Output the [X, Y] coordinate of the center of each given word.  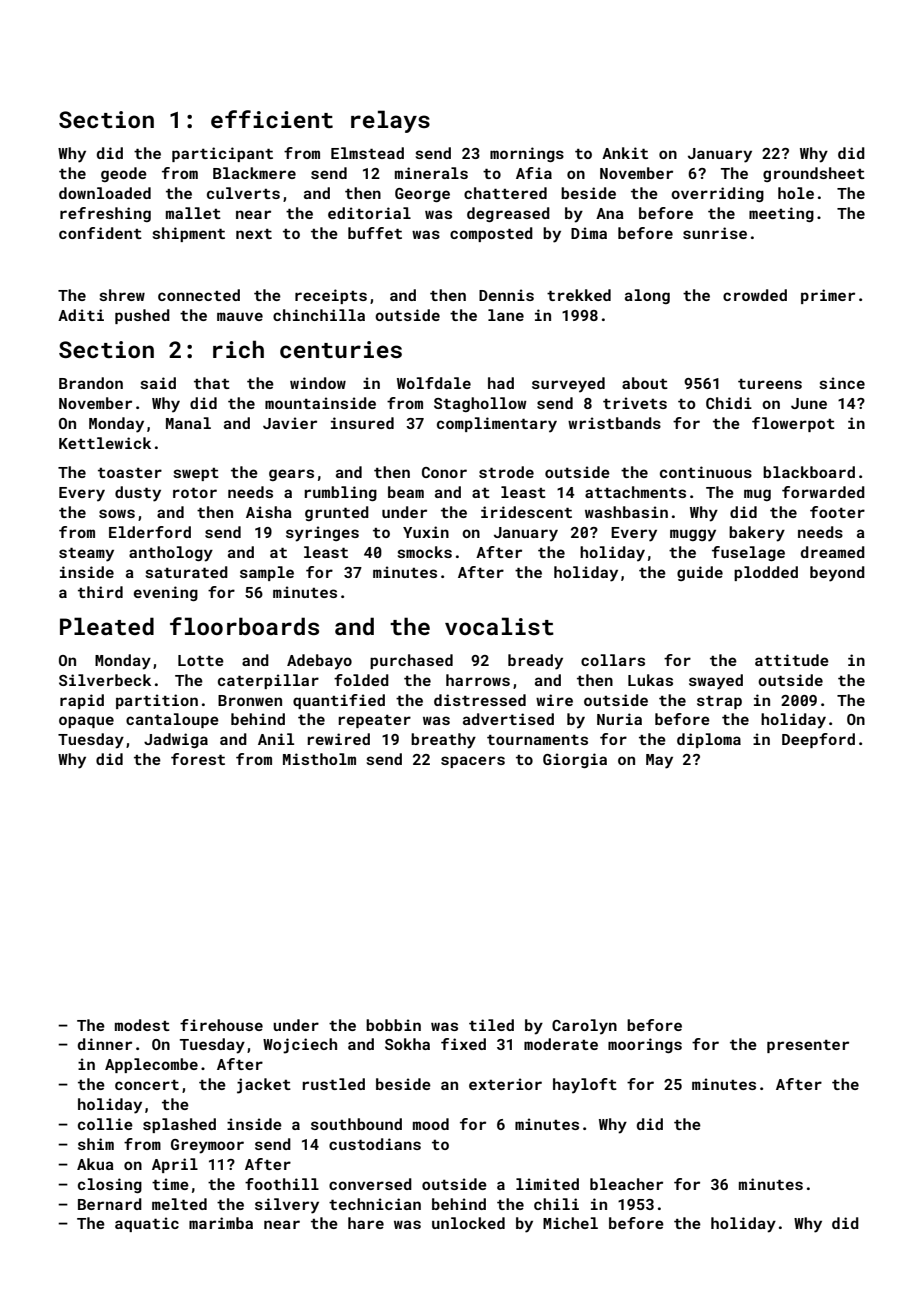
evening [166, 593]
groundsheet [814, 174]
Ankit [625, 153]
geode [124, 174]
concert [147, 1085]
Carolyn [584, 1027]
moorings [645, 1045]
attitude [792, 660]
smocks [424, 552]
